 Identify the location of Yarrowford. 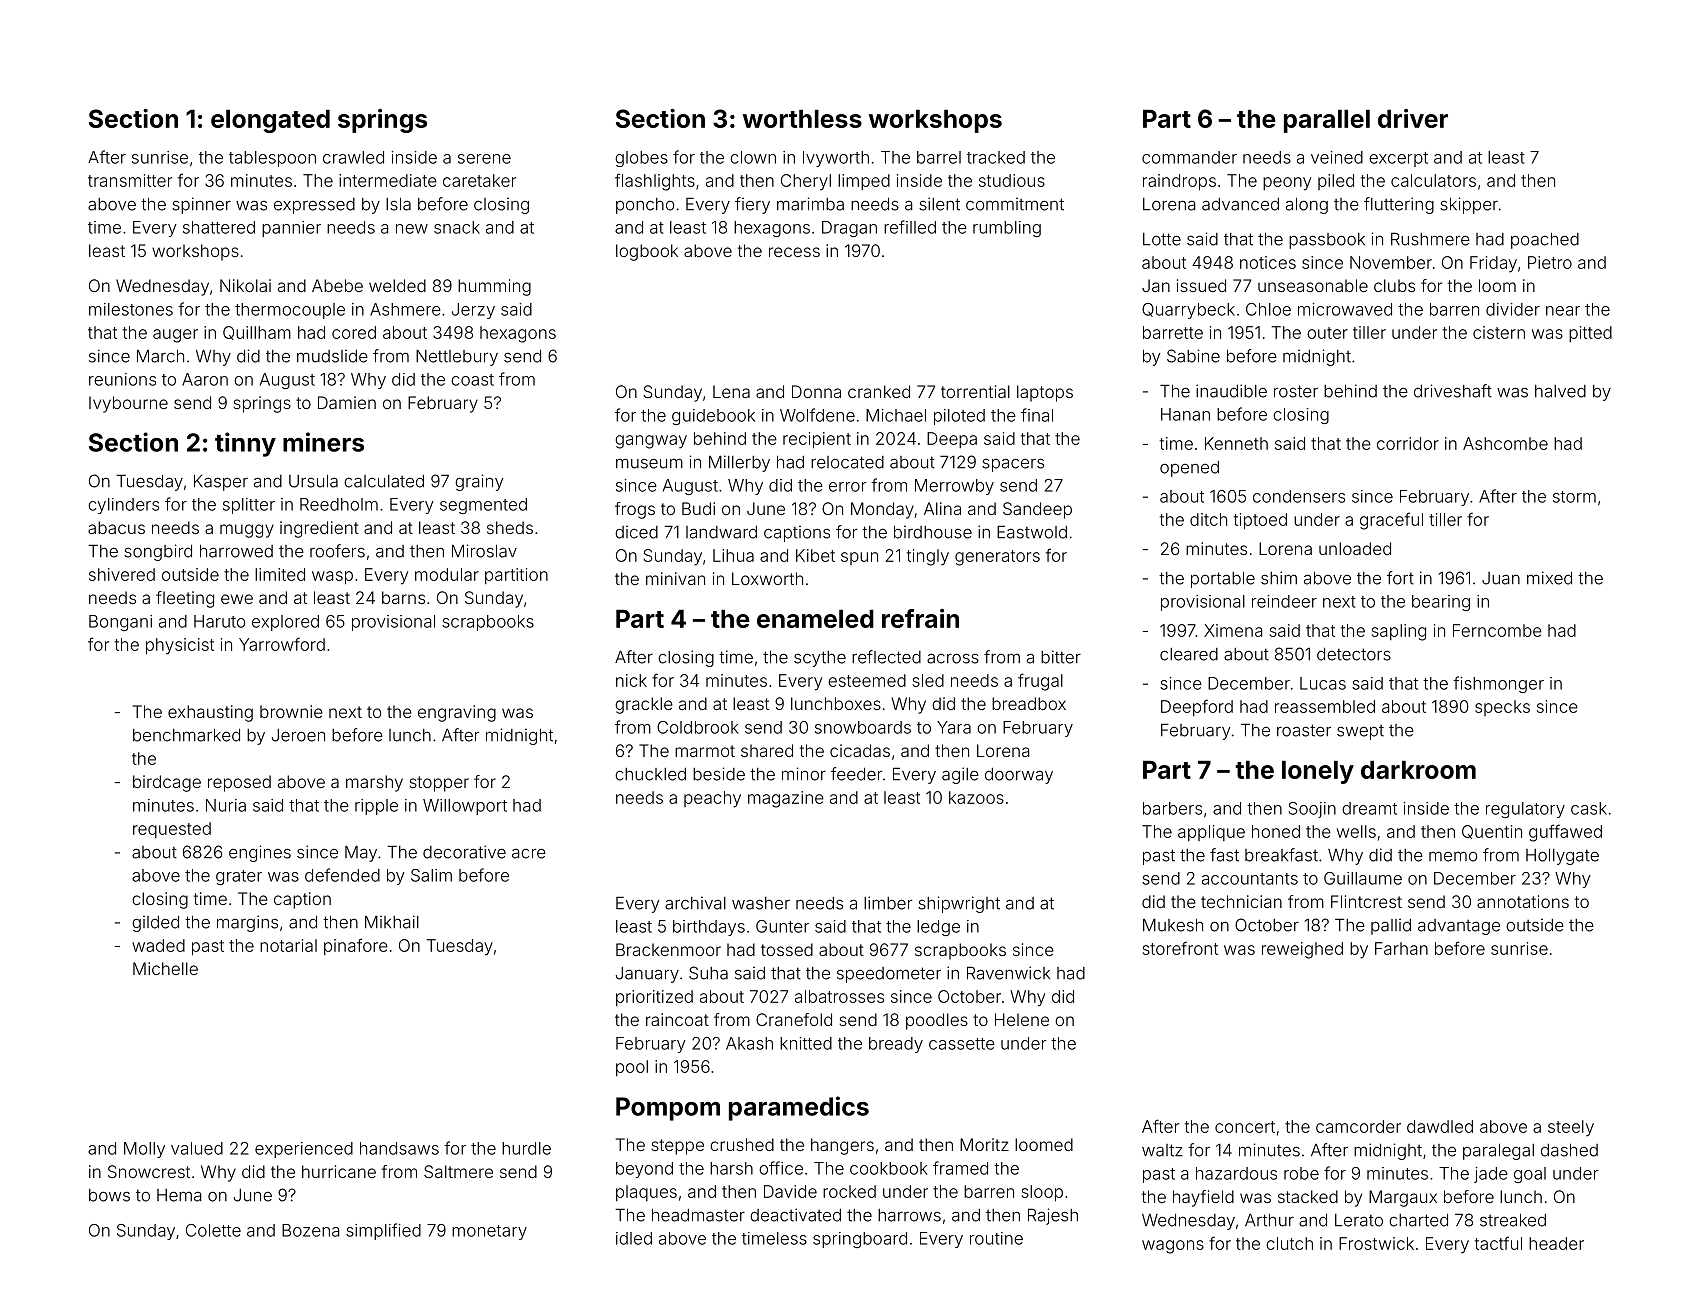
(282, 644).
